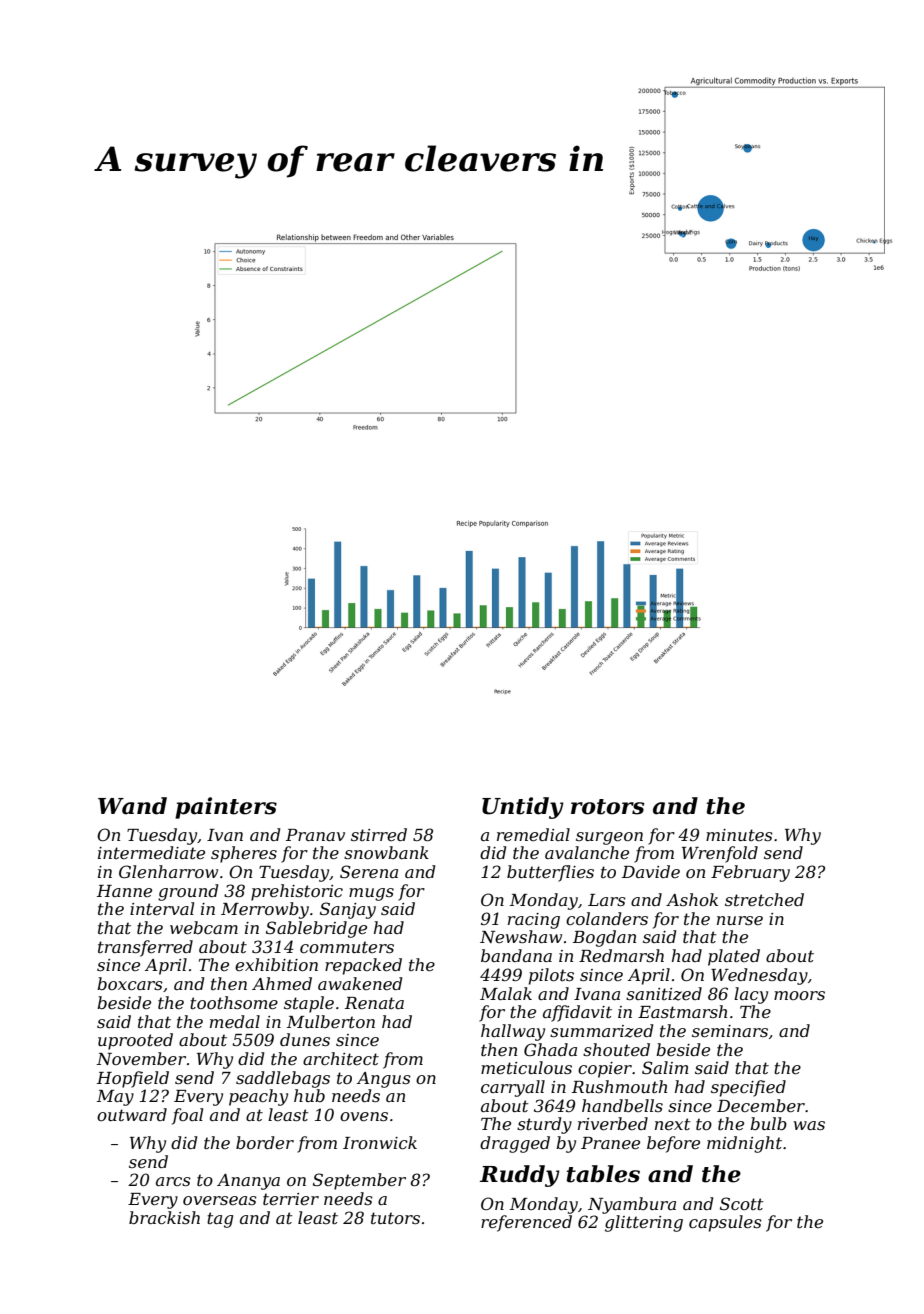  I want to click on repacked, so click(363, 966).
